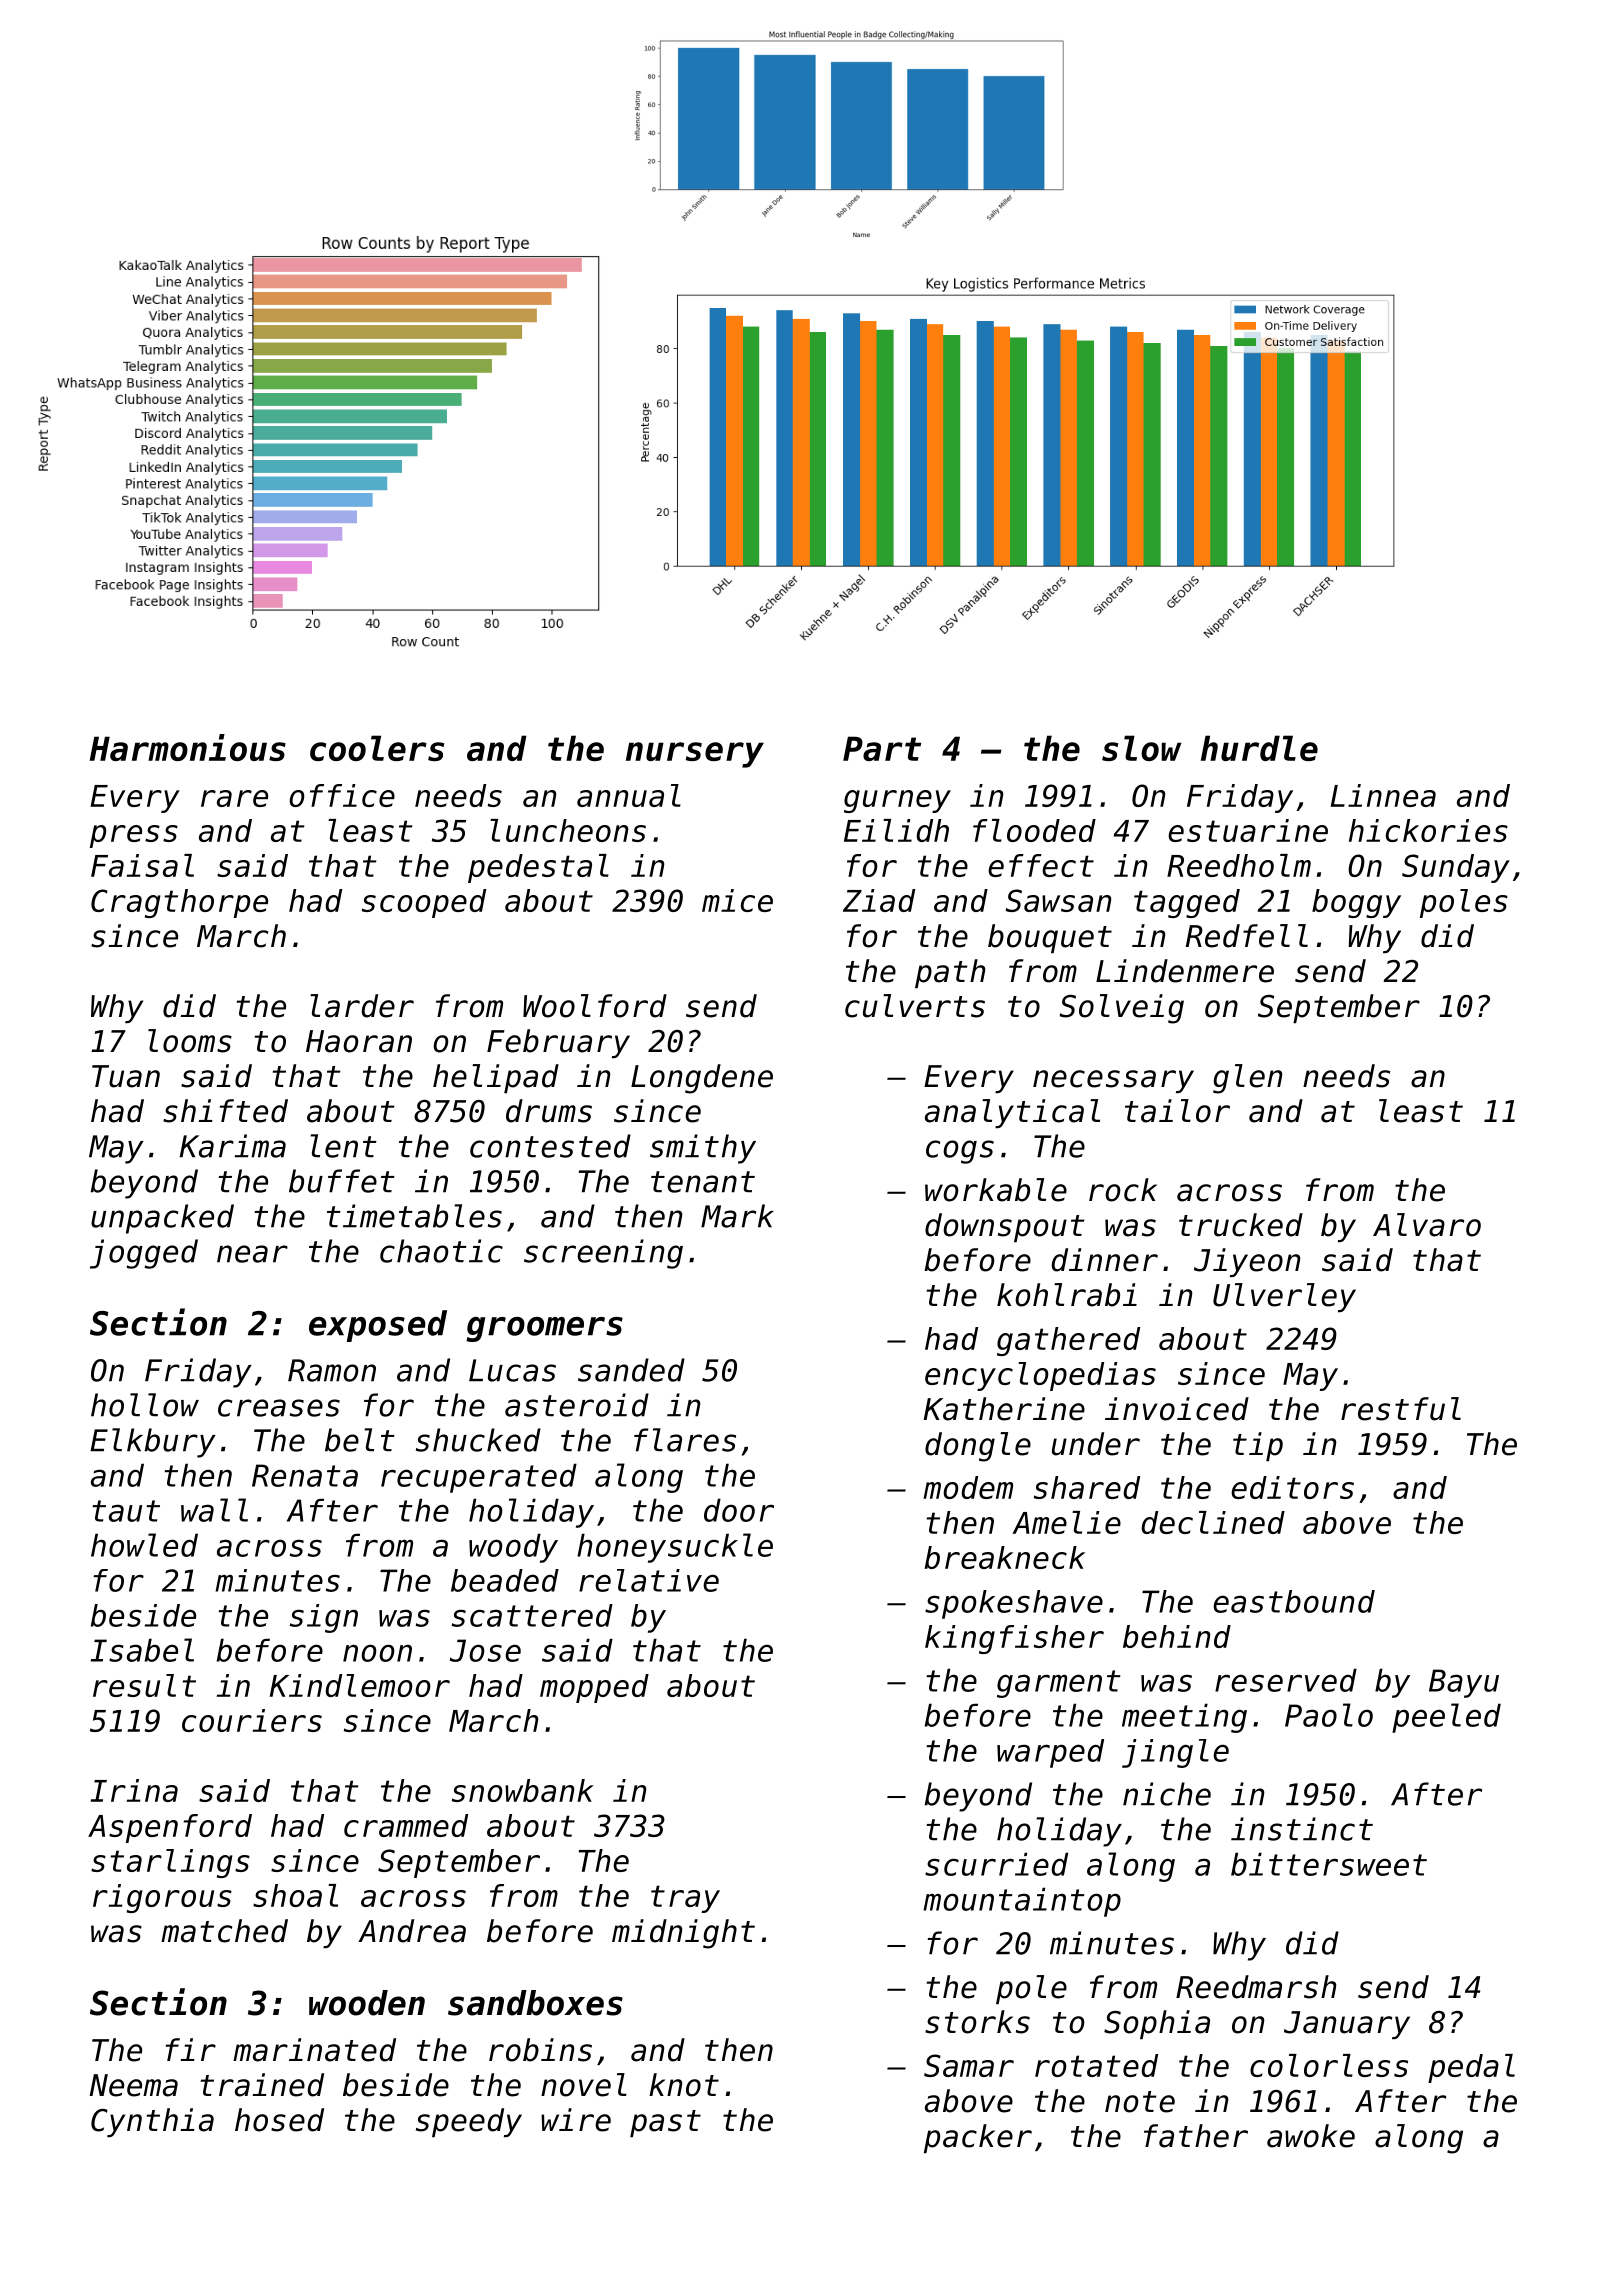 This document has width=1620, height=2292. Describe the element at coordinates (684, 2085) in the document. I see `knot` at that location.
